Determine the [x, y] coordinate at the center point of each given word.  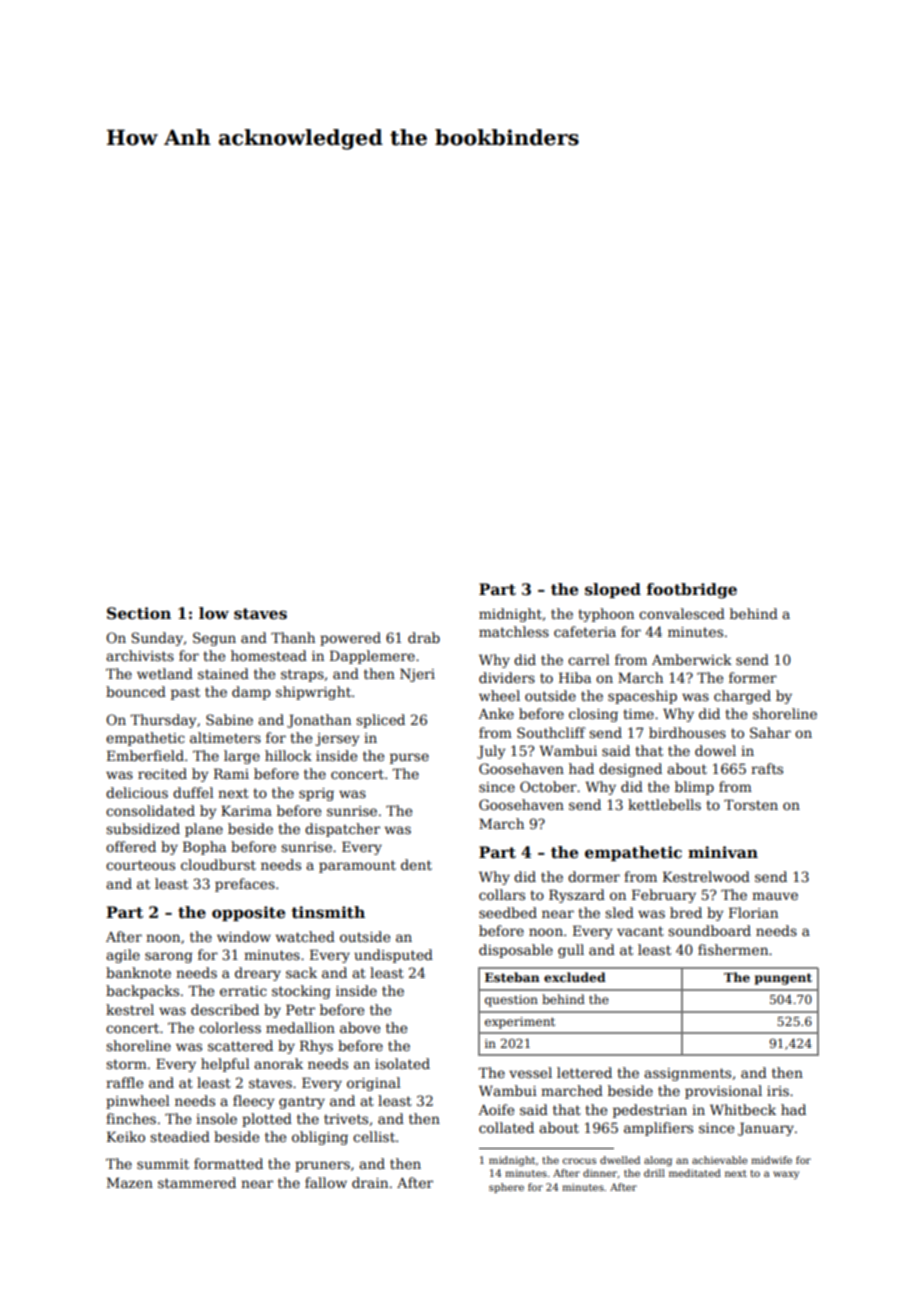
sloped [613, 590]
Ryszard [577, 896]
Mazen [130, 1182]
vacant [640, 931]
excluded [575, 977]
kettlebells [664, 804]
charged [742, 697]
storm [126, 1064]
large [242, 757]
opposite [248, 913]
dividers [507, 677]
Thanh [293, 637]
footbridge [691, 591]
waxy [786, 1175]
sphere [506, 1188]
